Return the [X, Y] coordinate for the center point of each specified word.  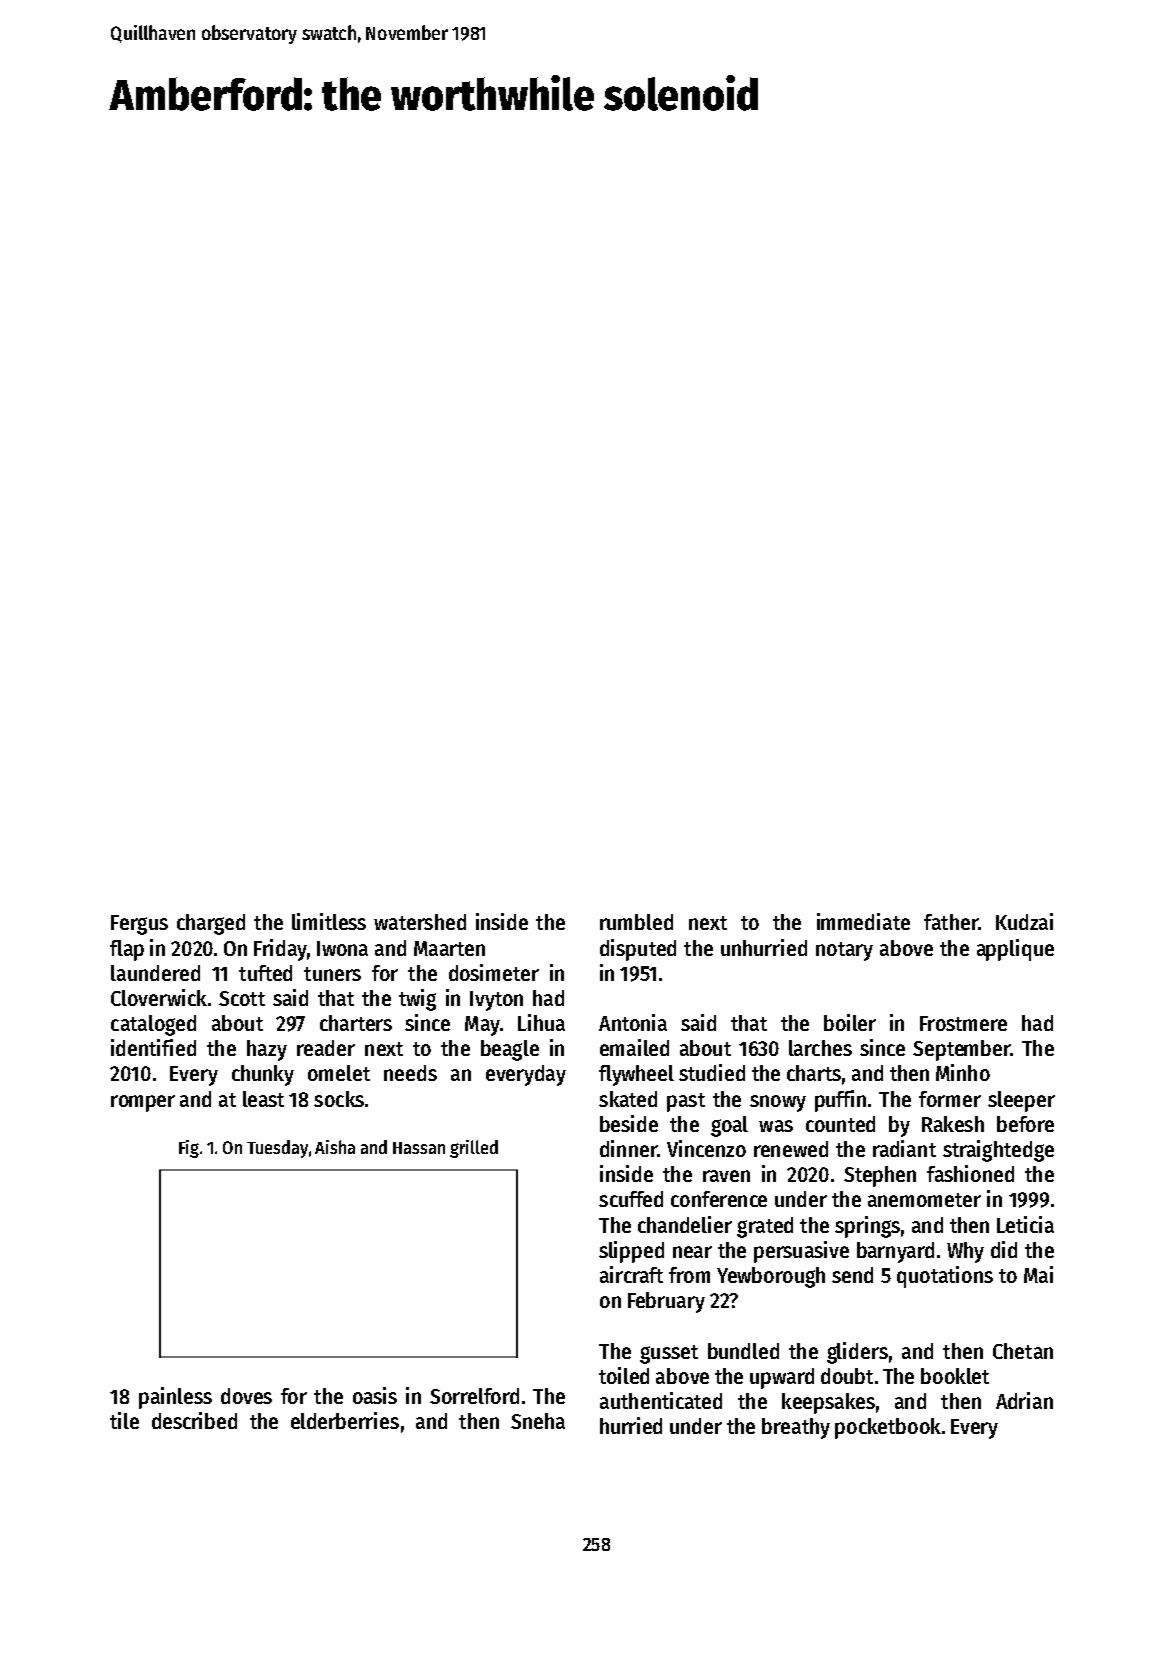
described [194, 1420]
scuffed [631, 1199]
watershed [420, 922]
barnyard [895, 1252]
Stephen [880, 1176]
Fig [189, 1149]
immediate [863, 921]
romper [143, 1103]
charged [211, 924]
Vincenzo [706, 1148]
